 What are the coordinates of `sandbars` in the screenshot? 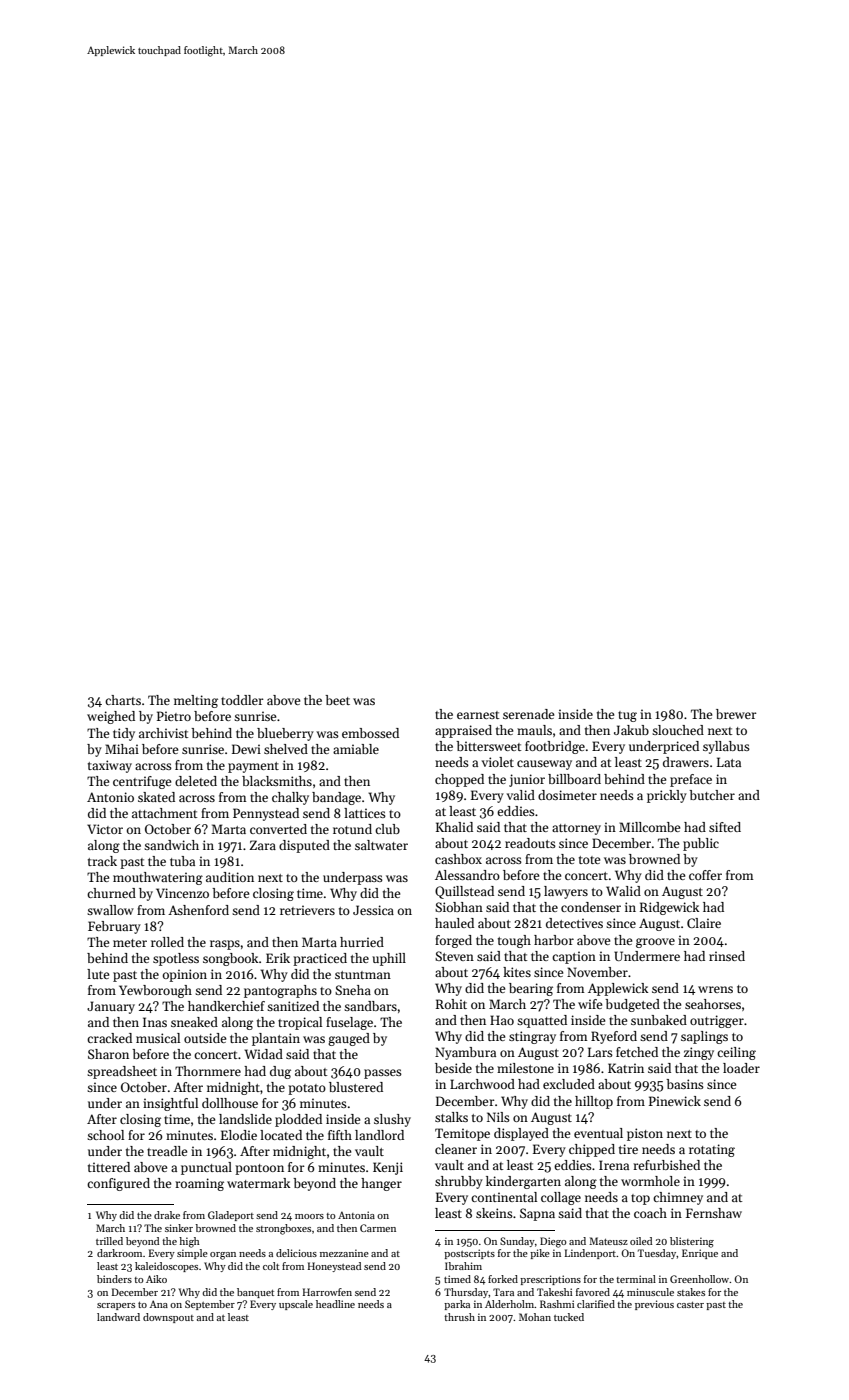 It's located at (370, 1006).
